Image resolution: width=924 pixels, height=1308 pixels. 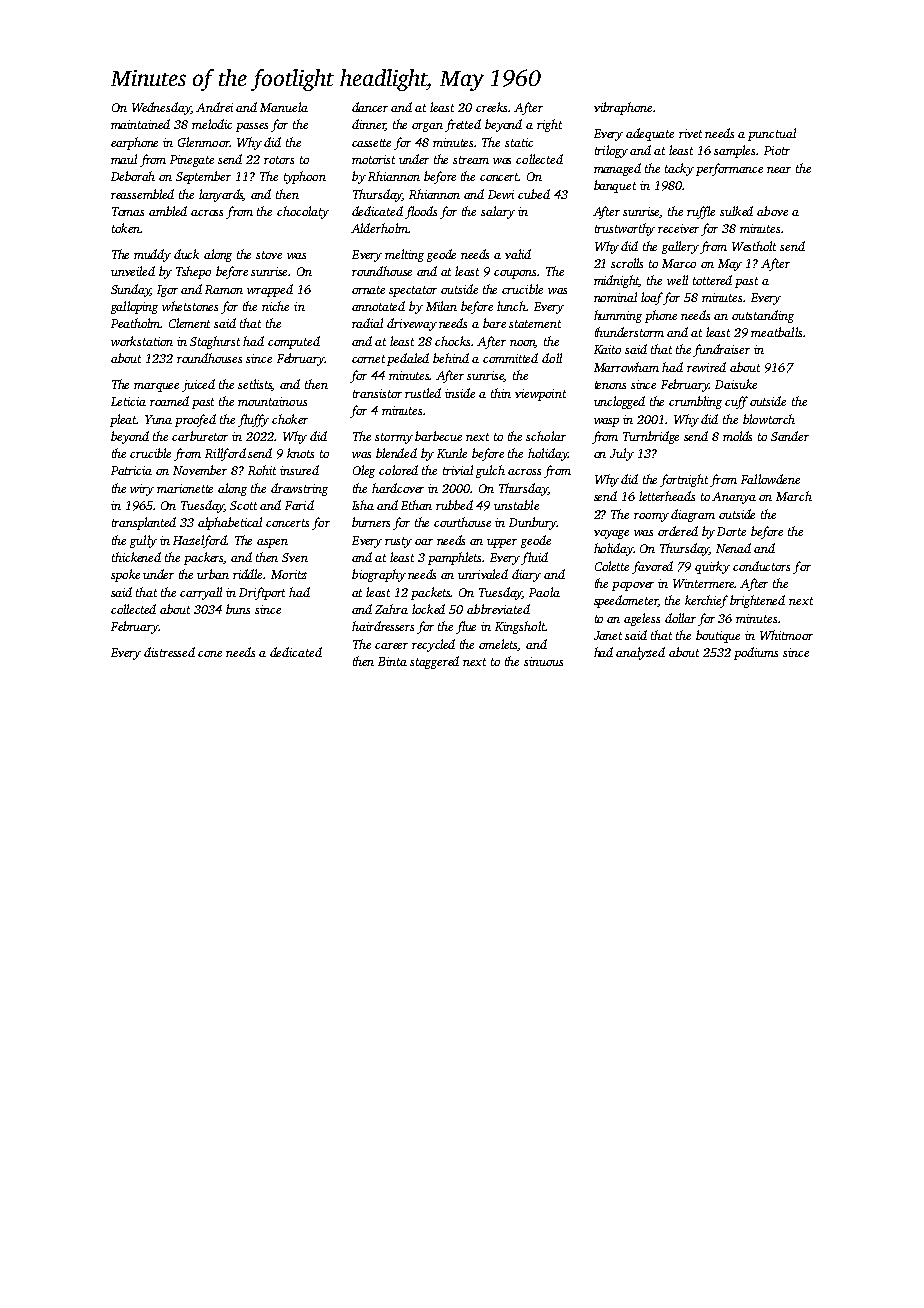 I want to click on lunch, so click(x=511, y=306).
